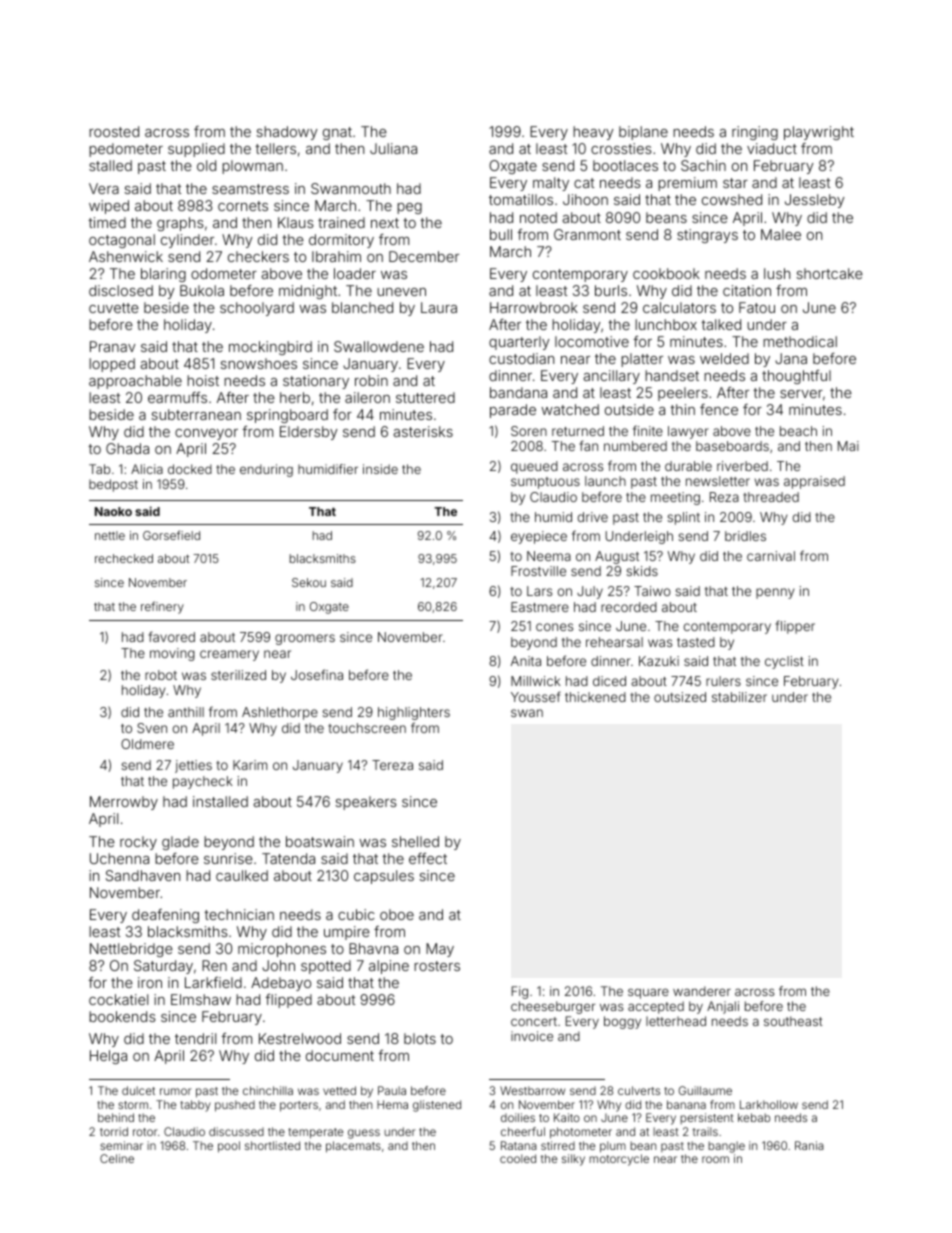  What do you see at coordinates (275, 148) in the screenshot?
I see `tellers` at bounding box center [275, 148].
